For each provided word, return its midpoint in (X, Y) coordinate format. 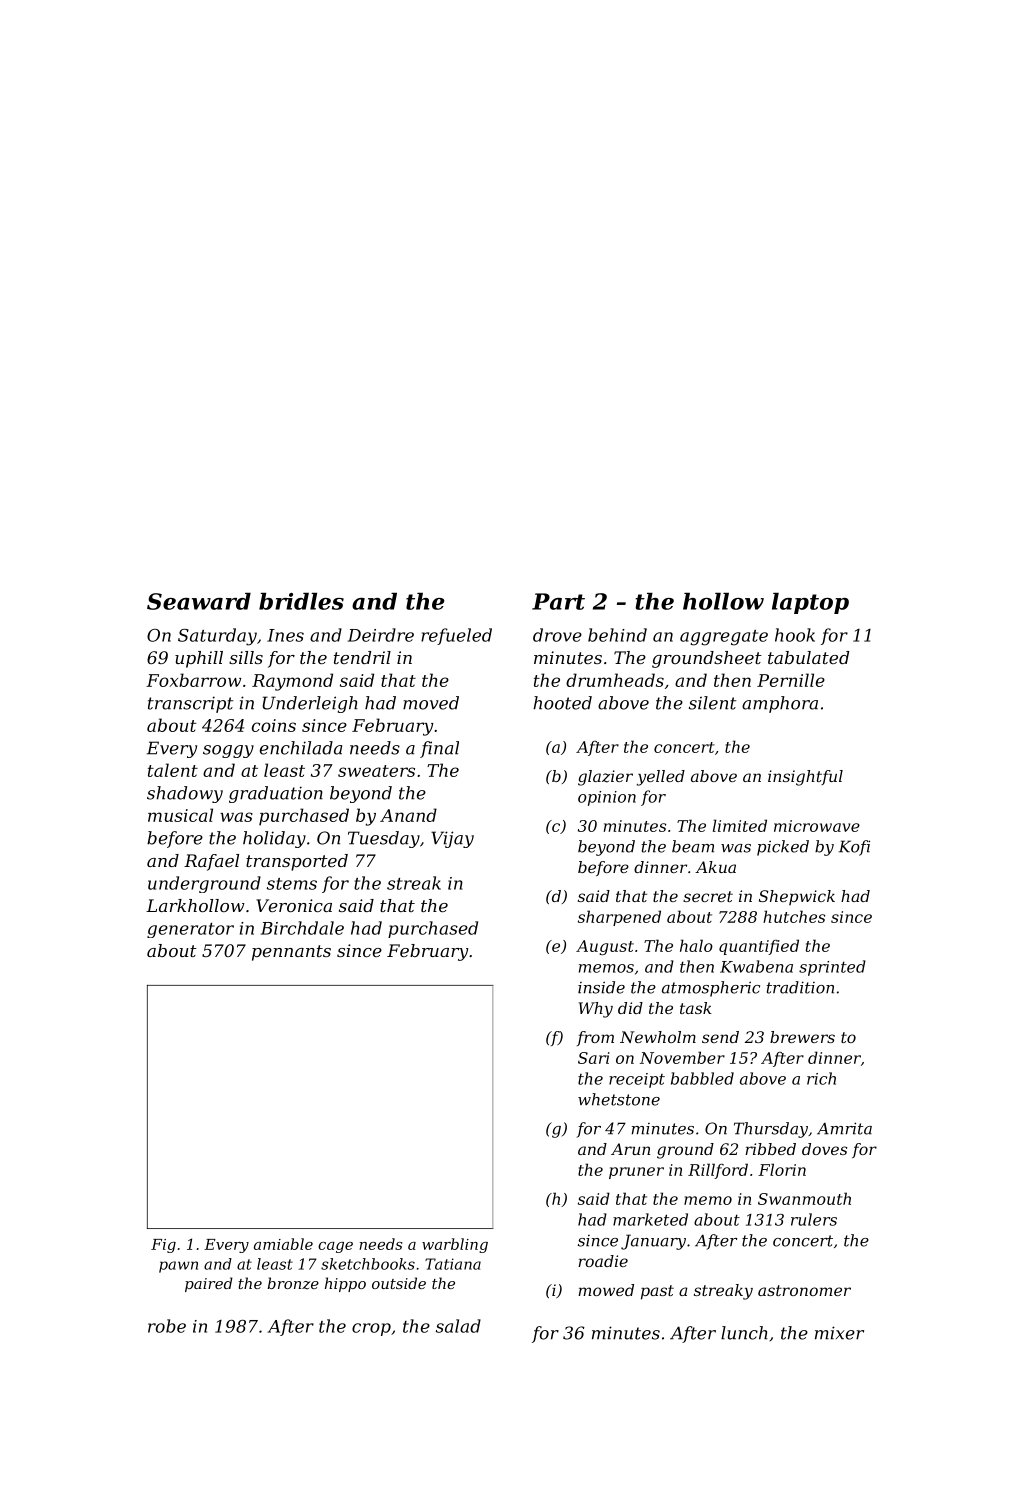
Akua (715, 867)
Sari (594, 1058)
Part (558, 601)
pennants (291, 953)
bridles (301, 601)
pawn (178, 1267)
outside (399, 1283)
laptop (810, 603)
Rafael (211, 862)
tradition (800, 987)
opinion (607, 798)
